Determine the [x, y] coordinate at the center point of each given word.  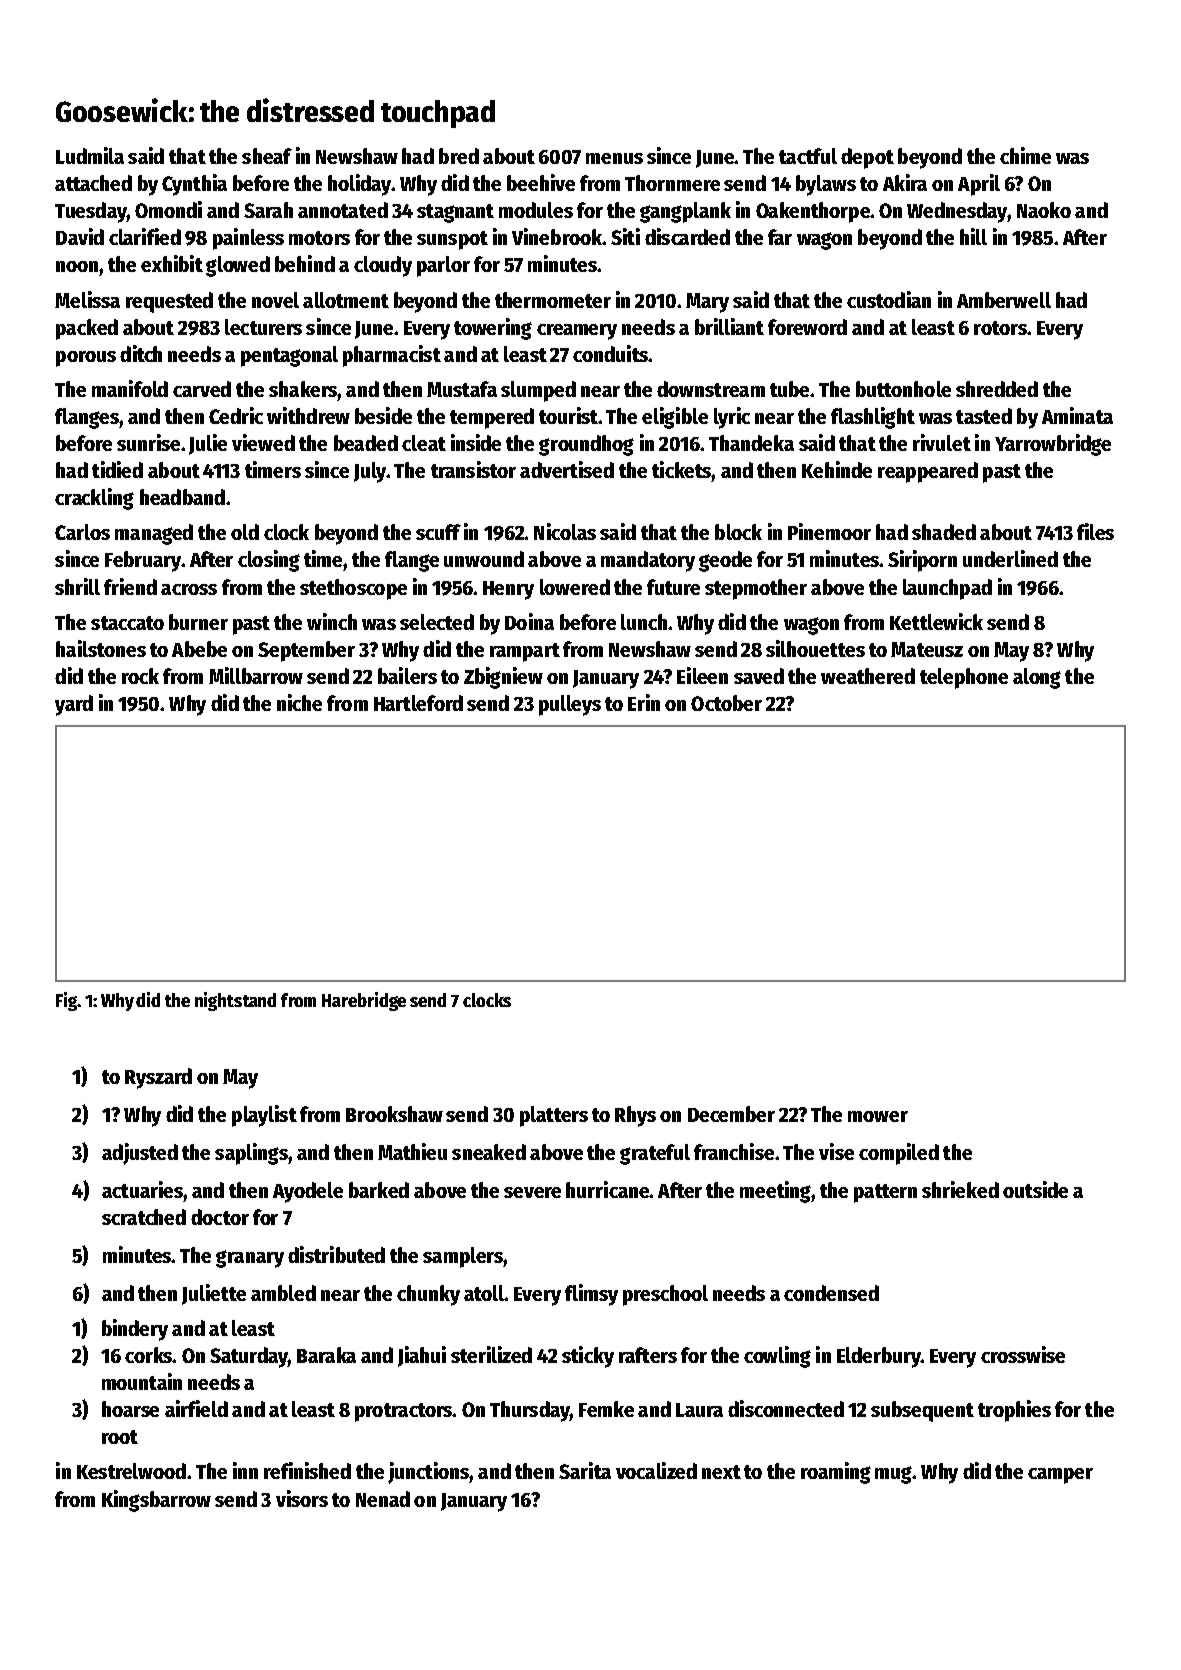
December [731, 1114]
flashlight [873, 418]
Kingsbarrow [156, 1501]
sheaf [267, 156]
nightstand [235, 1001]
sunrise [148, 442]
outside [1035, 1189]
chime [1025, 155]
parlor [443, 266]
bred [459, 156]
